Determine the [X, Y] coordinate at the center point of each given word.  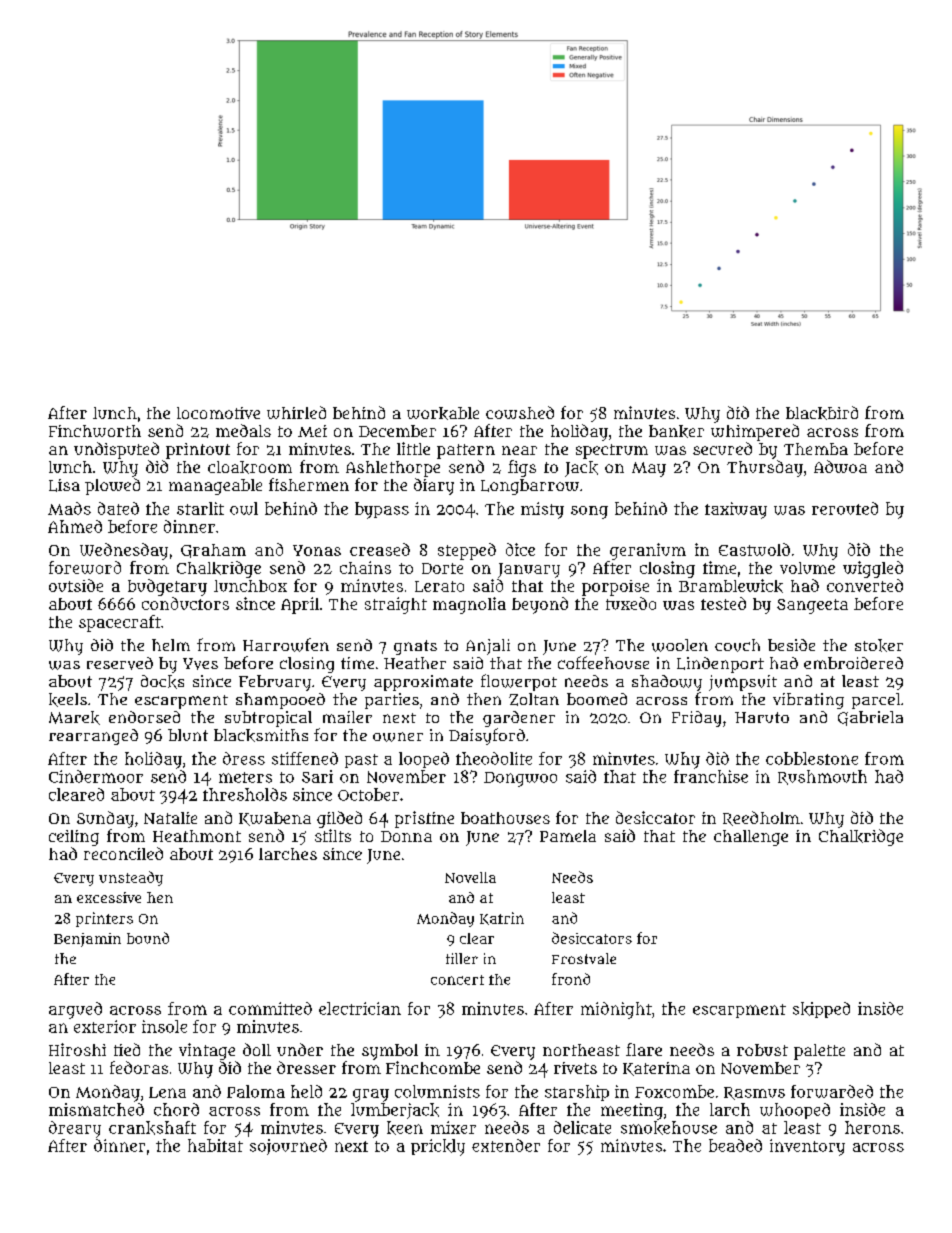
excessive [109, 897]
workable [443, 413]
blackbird [822, 413]
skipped [821, 1010]
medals [243, 430]
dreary [75, 1129]
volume [807, 568]
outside [76, 585]
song [589, 512]
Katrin [502, 918]
